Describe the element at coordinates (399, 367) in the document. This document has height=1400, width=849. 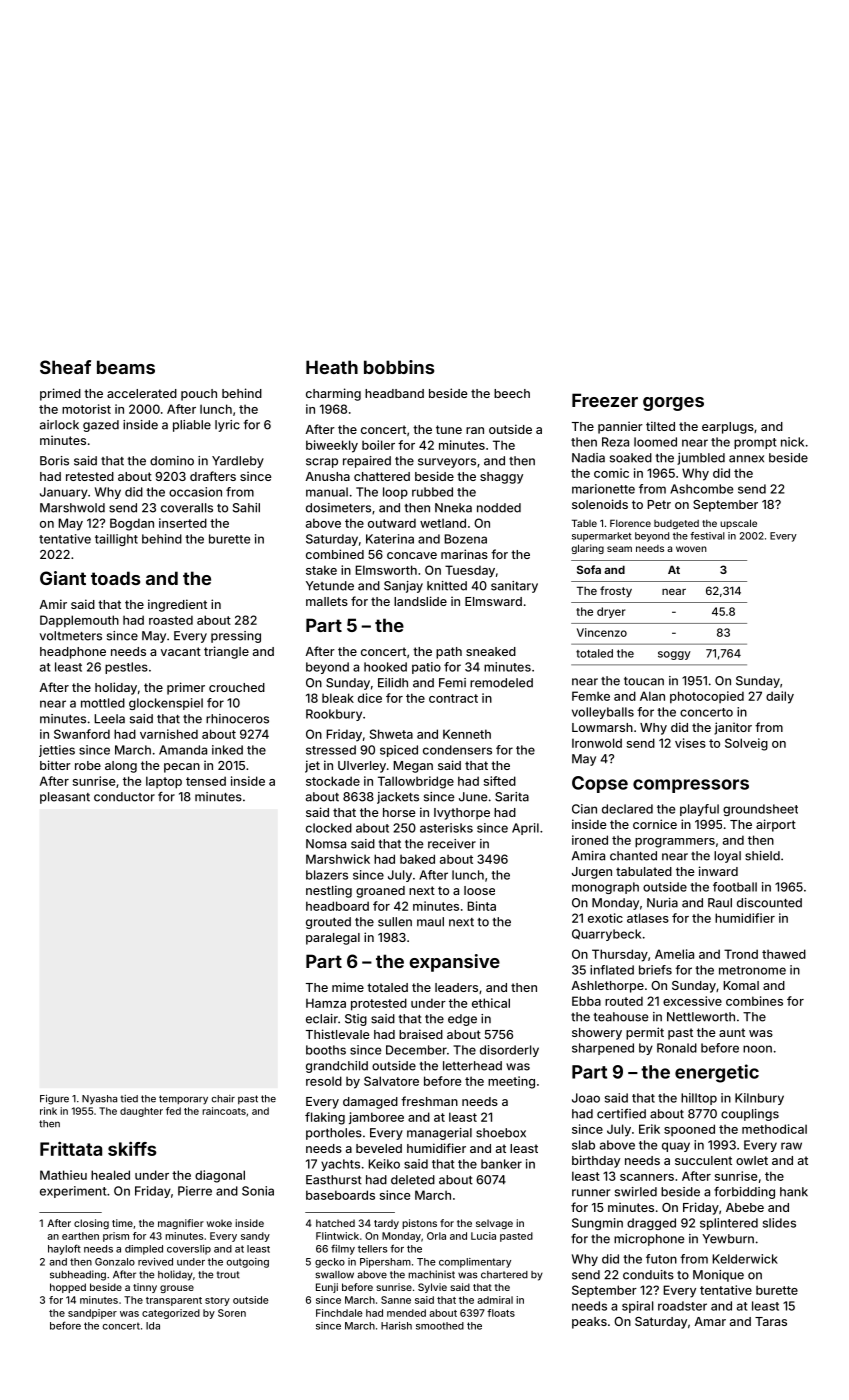
I see `bobbins` at that location.
